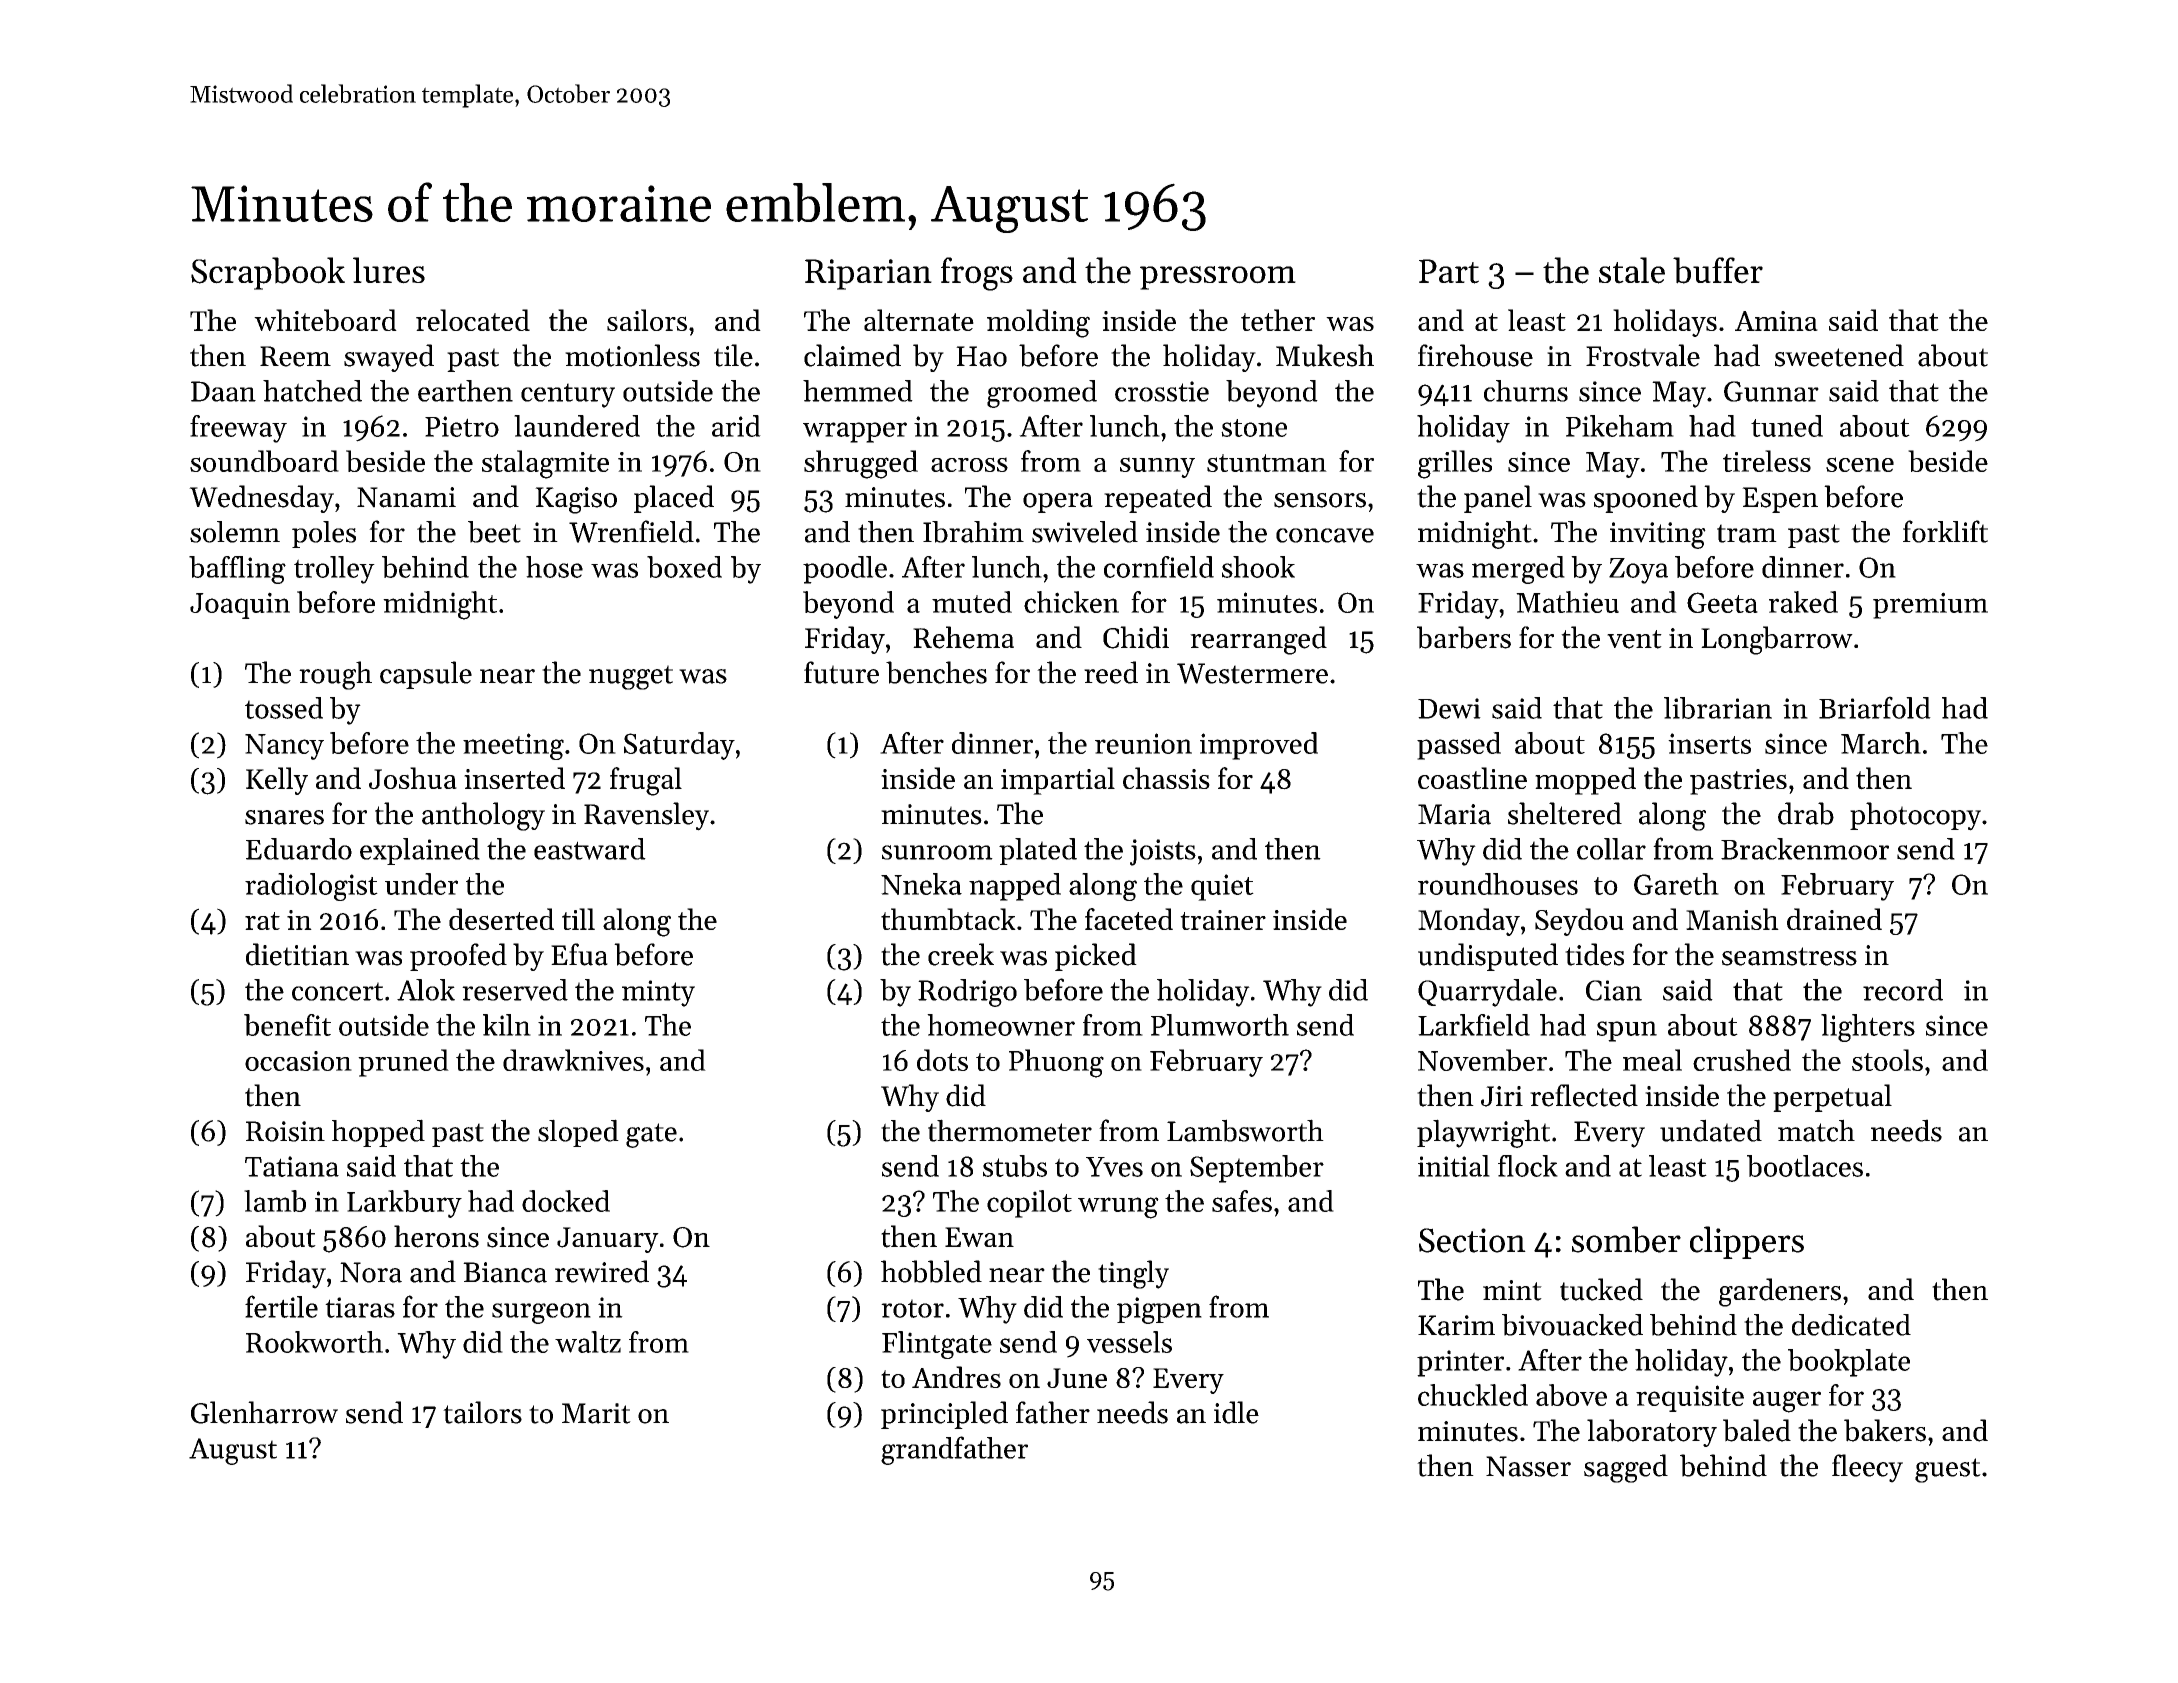 The image size is (2178, 1683). I want to click on tailors, so click(482, 1412).
